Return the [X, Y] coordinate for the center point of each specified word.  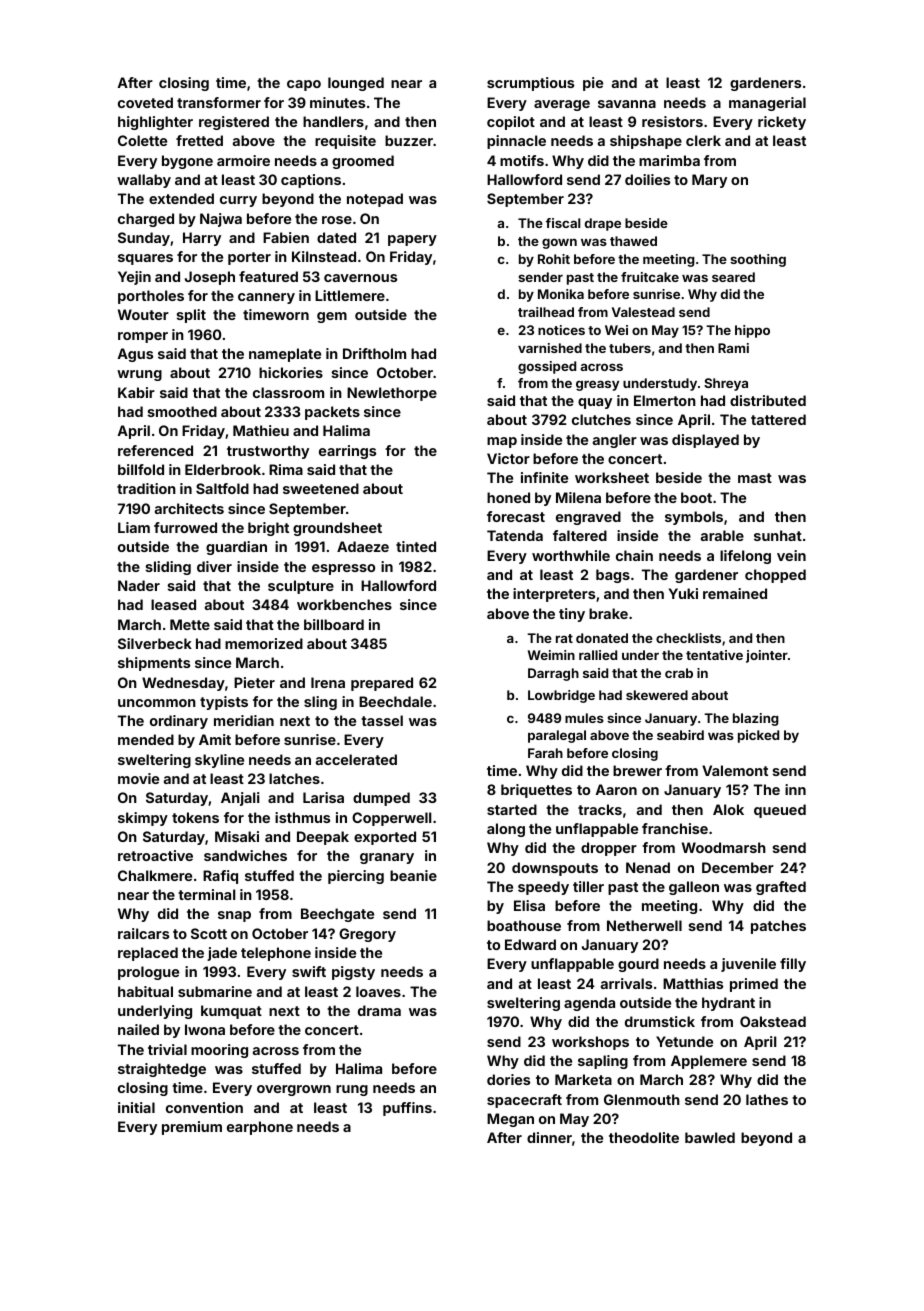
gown [559, 243]
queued [780, 811]
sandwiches [245, 855]
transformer [219, 102]
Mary [709, 181]
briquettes [536, 791]
